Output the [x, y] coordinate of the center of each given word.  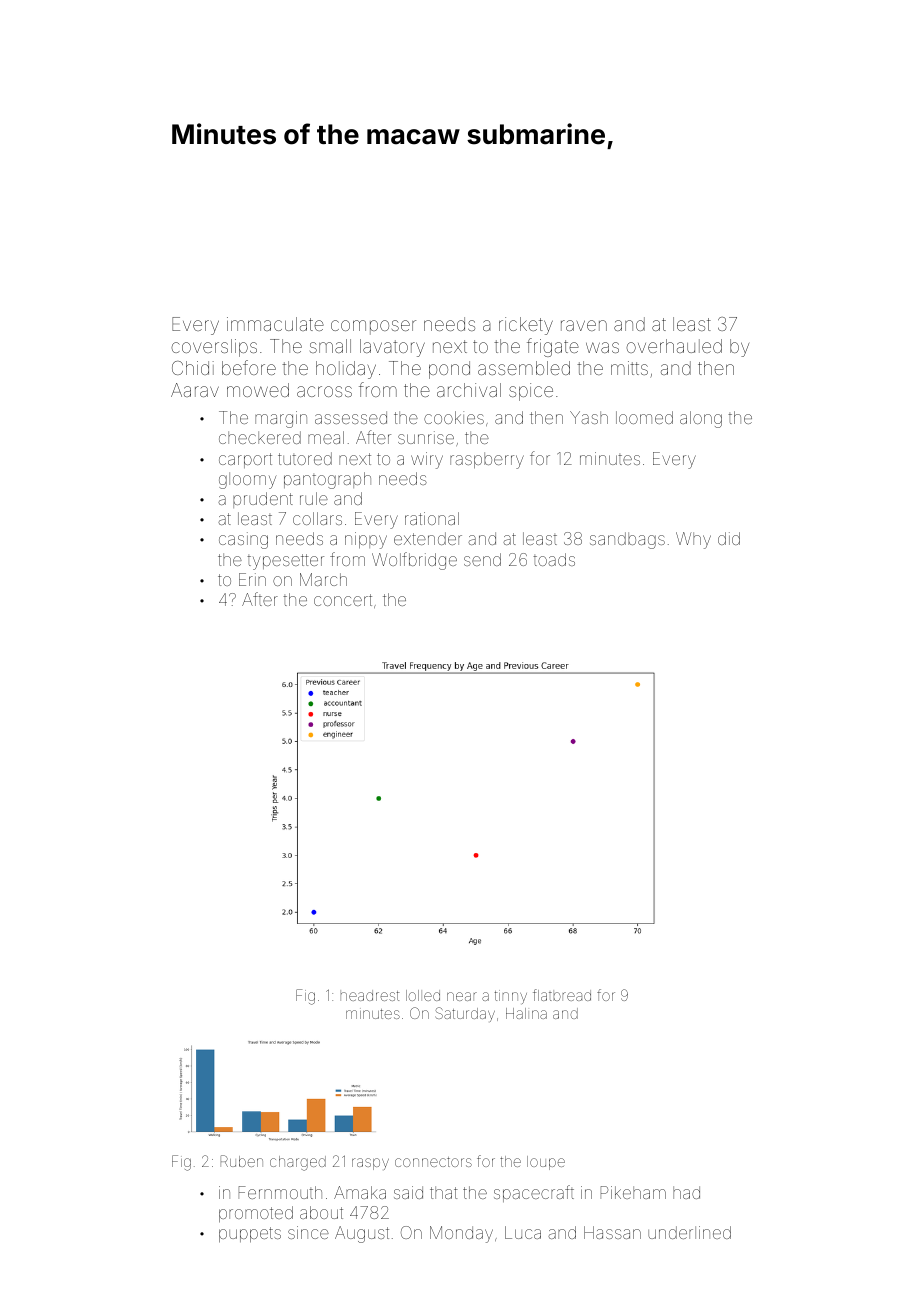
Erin [252, 579]
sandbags [627, 540]
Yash [589, 417]
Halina [526, 1013]
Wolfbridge [414, 561]
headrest [370, 995]
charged [298, 1163]
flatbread [562, 995]
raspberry [487, 460]
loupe [546, 1163]
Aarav [195, 390]
